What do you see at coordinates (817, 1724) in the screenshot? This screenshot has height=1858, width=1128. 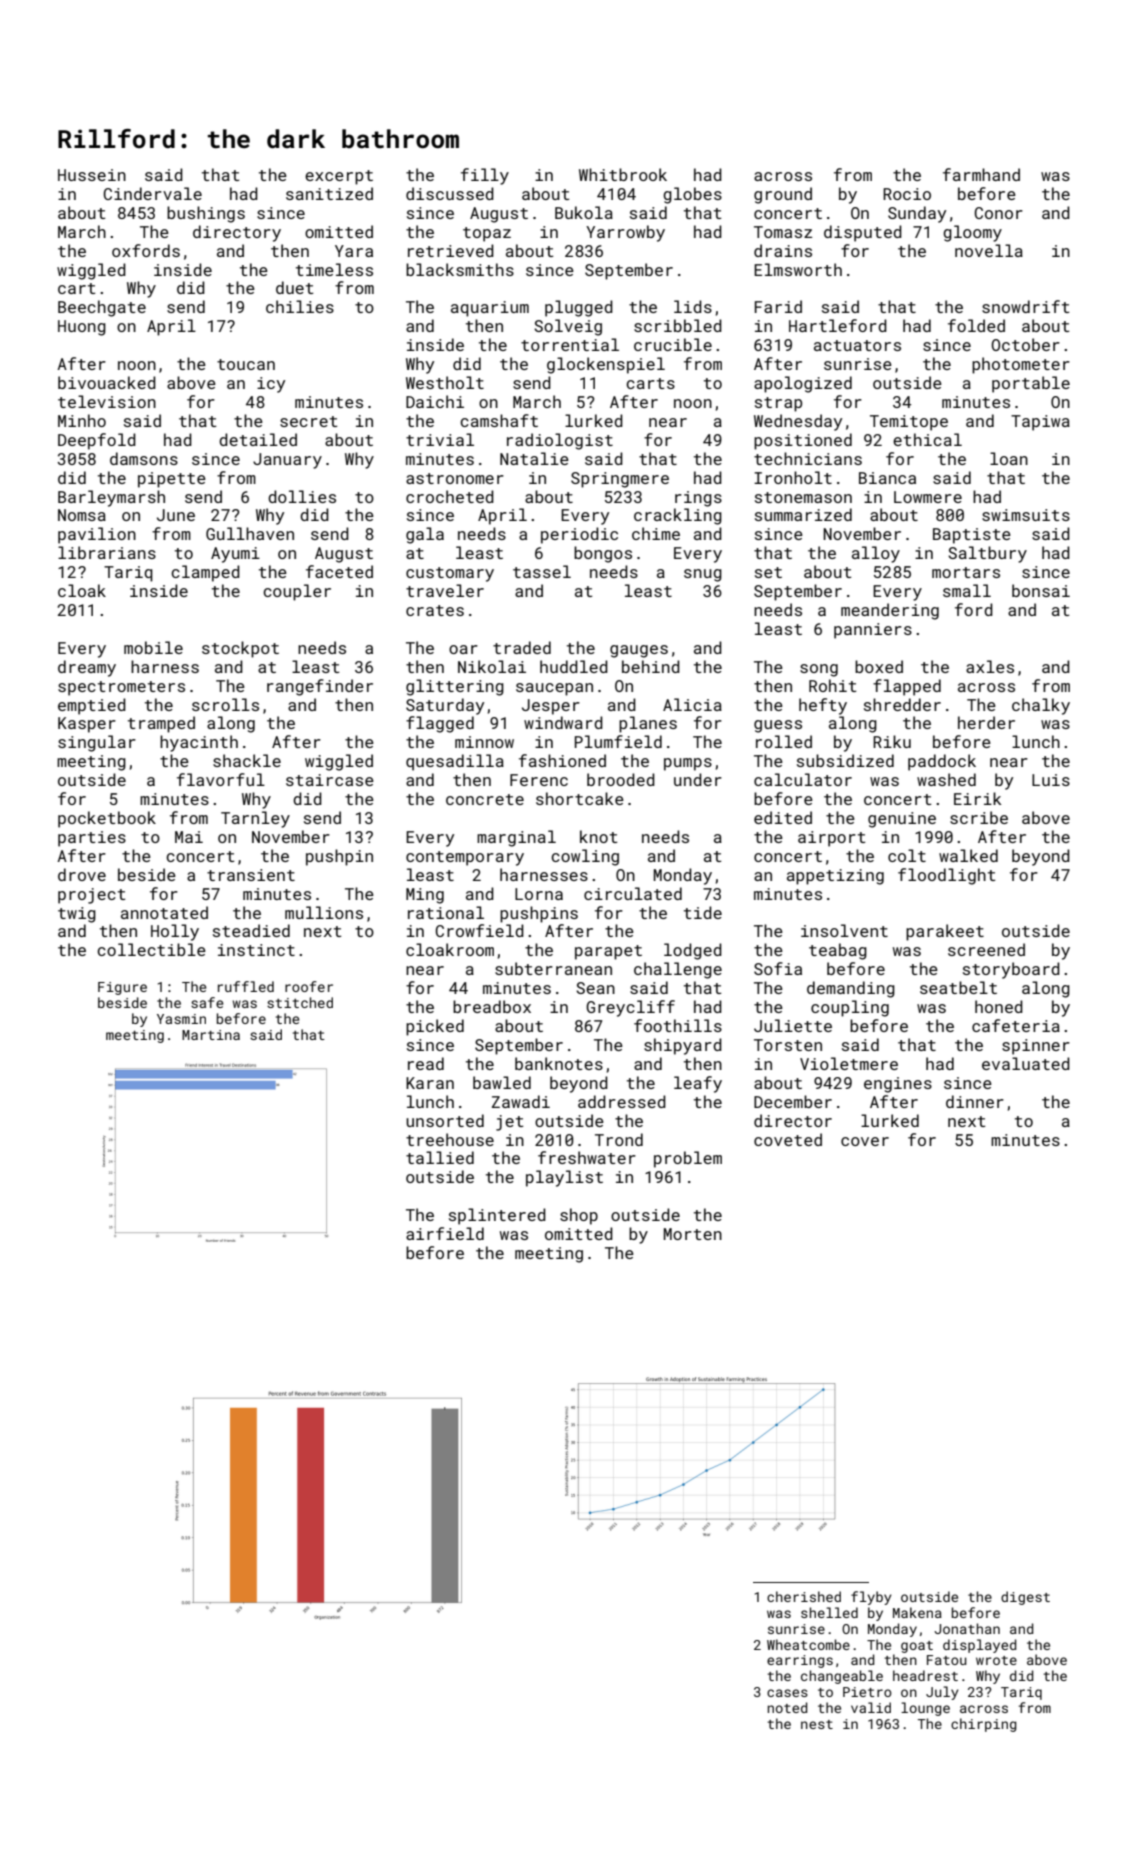 I see `nest` at bounding box center [817, 1724].
